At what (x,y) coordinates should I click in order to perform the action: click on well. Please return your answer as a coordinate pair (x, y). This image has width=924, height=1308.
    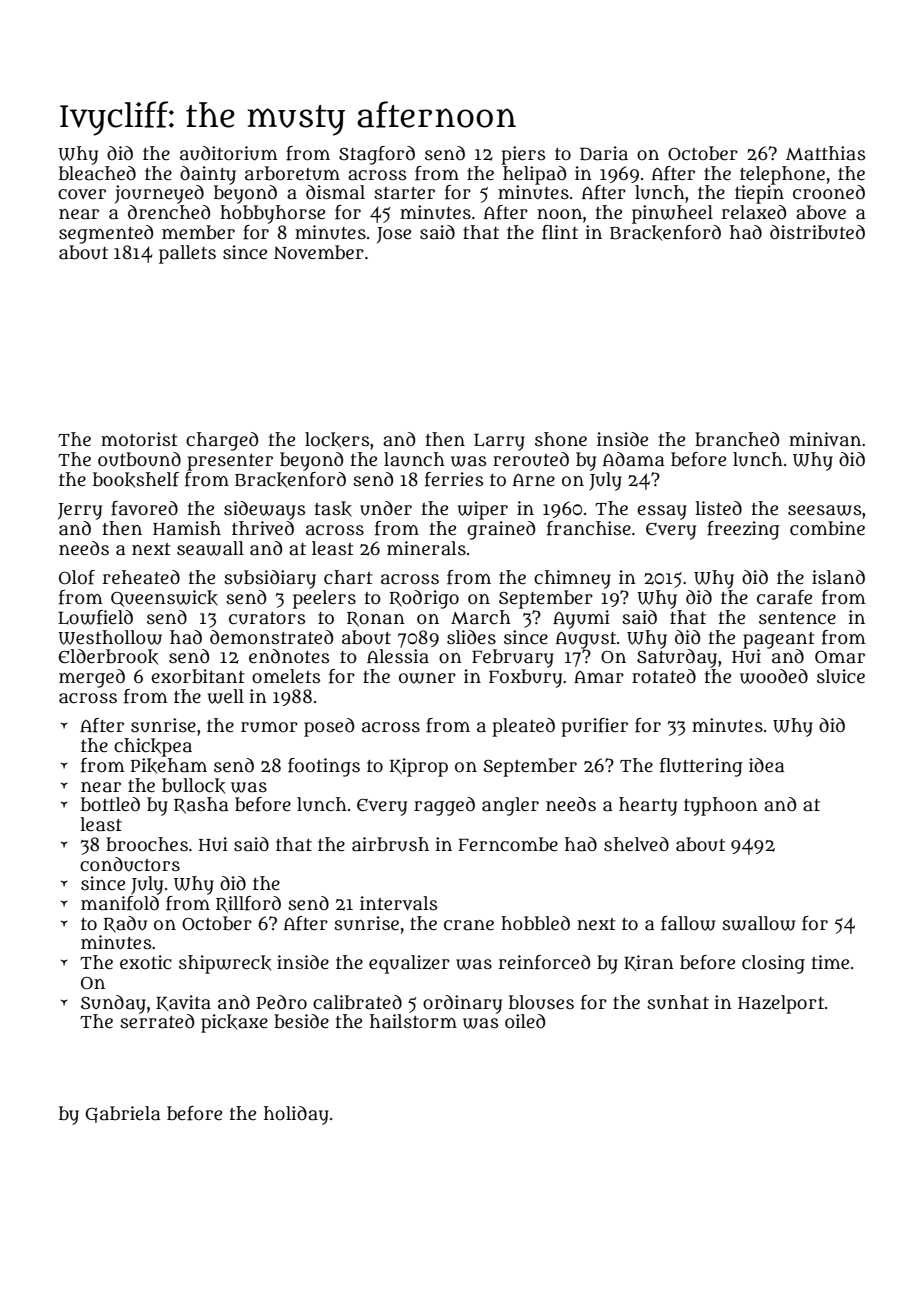
    Looking at the image, I should click on (226, 696).
